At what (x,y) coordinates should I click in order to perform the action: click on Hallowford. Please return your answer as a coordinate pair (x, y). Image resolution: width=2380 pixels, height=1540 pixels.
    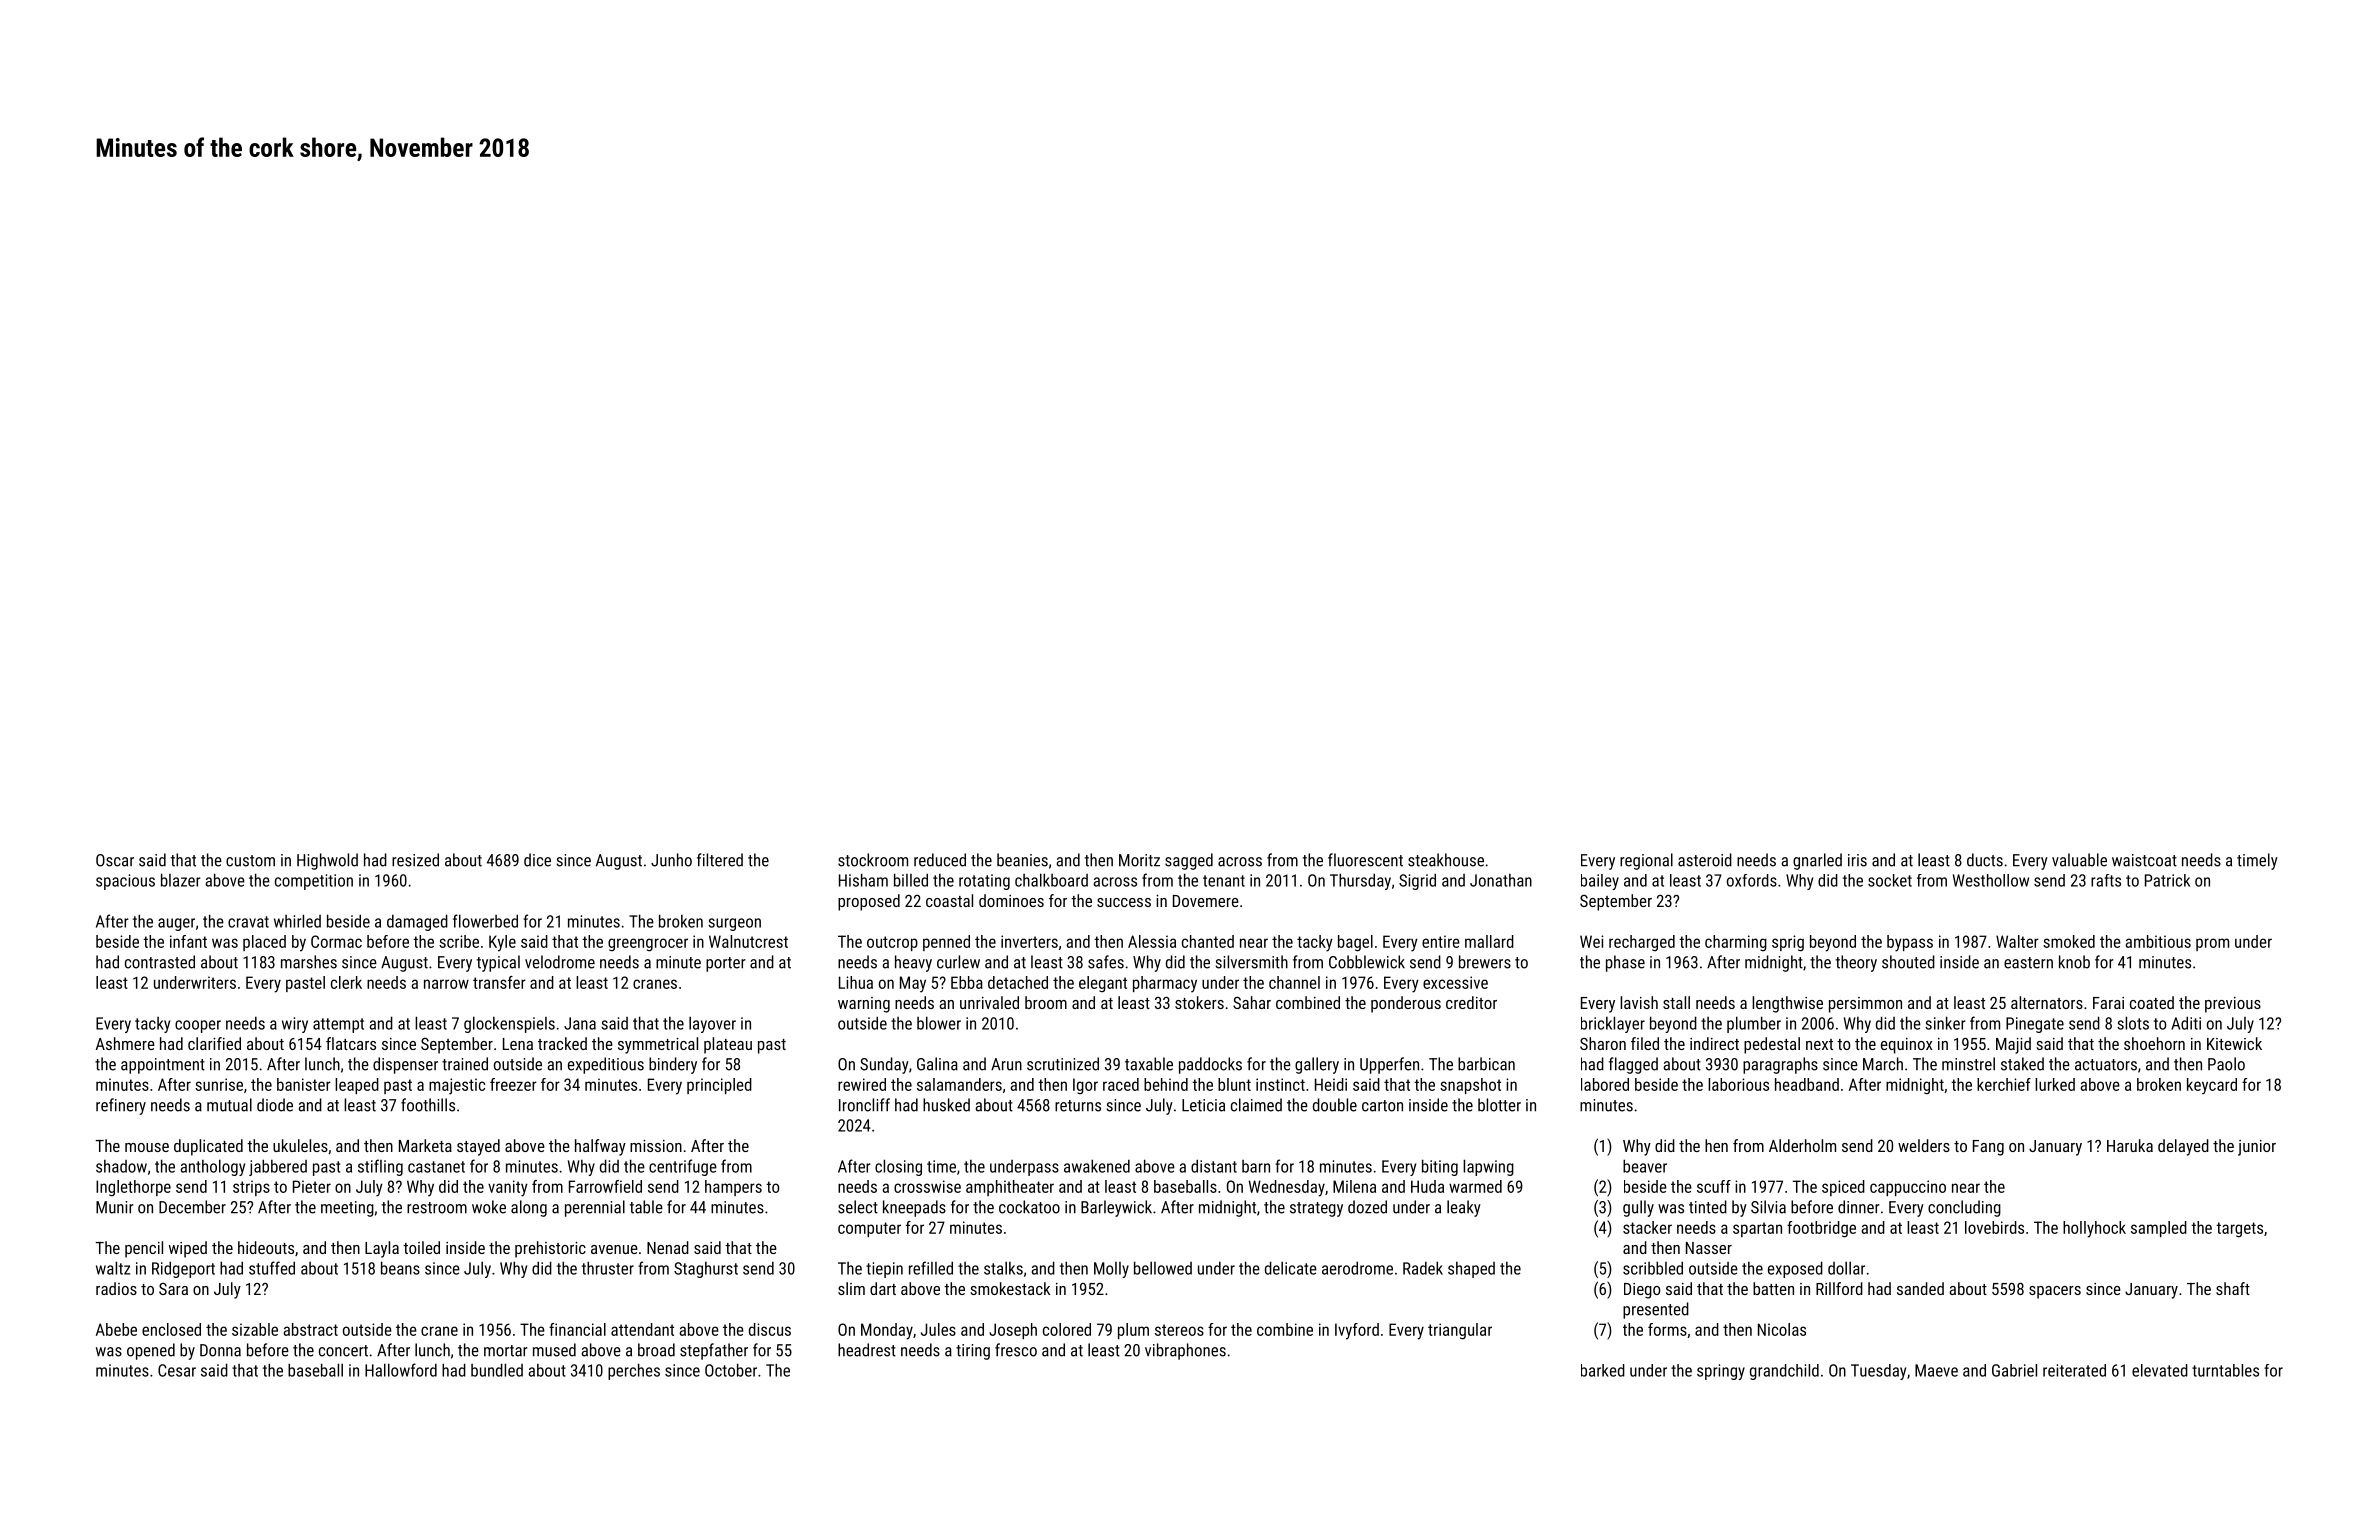
    Looking at the image, I should click on (401, 1370).
